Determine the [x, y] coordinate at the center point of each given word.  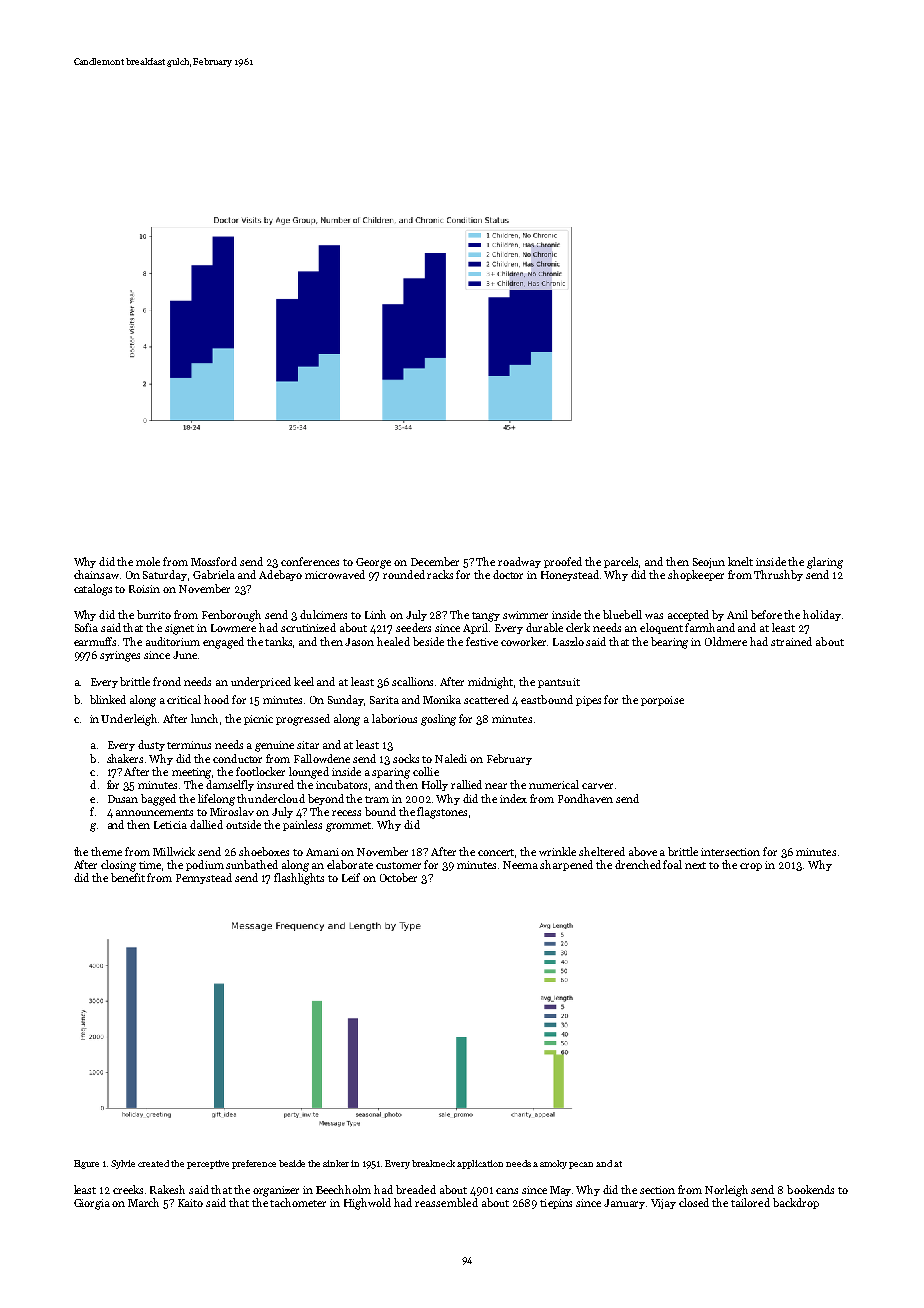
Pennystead [204, 878]
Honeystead [570, 575]
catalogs [93, 590]
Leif [351, 877]
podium [205, 865]
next [695, 865]
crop [751, 867]
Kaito [190, 1203]
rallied [466, 784]
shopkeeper [696, 575]
